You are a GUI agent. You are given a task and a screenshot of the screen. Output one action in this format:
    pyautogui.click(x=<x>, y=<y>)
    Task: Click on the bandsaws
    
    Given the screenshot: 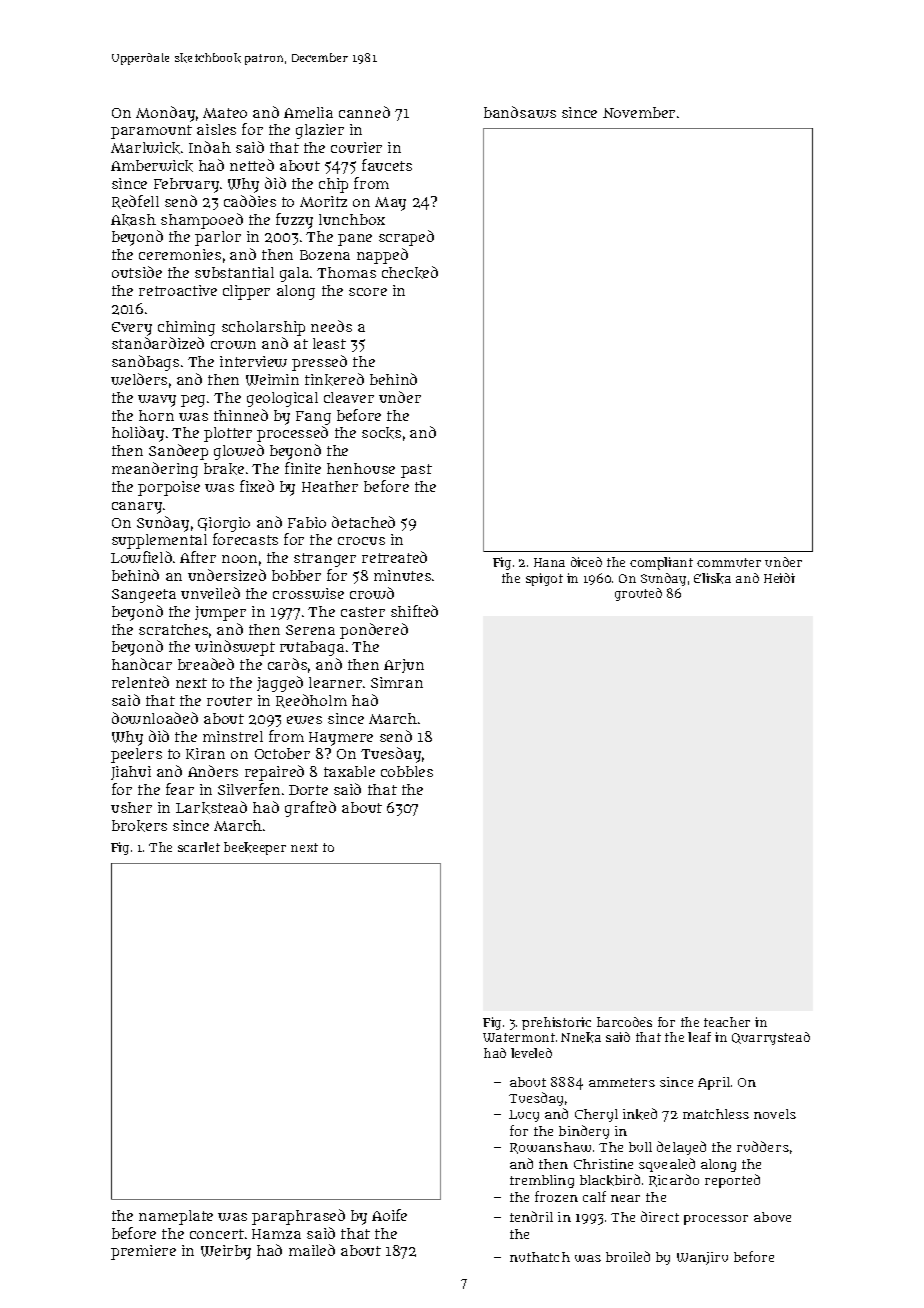 What is the action you would take?
    pyautogui.click(x=520, y=112)
